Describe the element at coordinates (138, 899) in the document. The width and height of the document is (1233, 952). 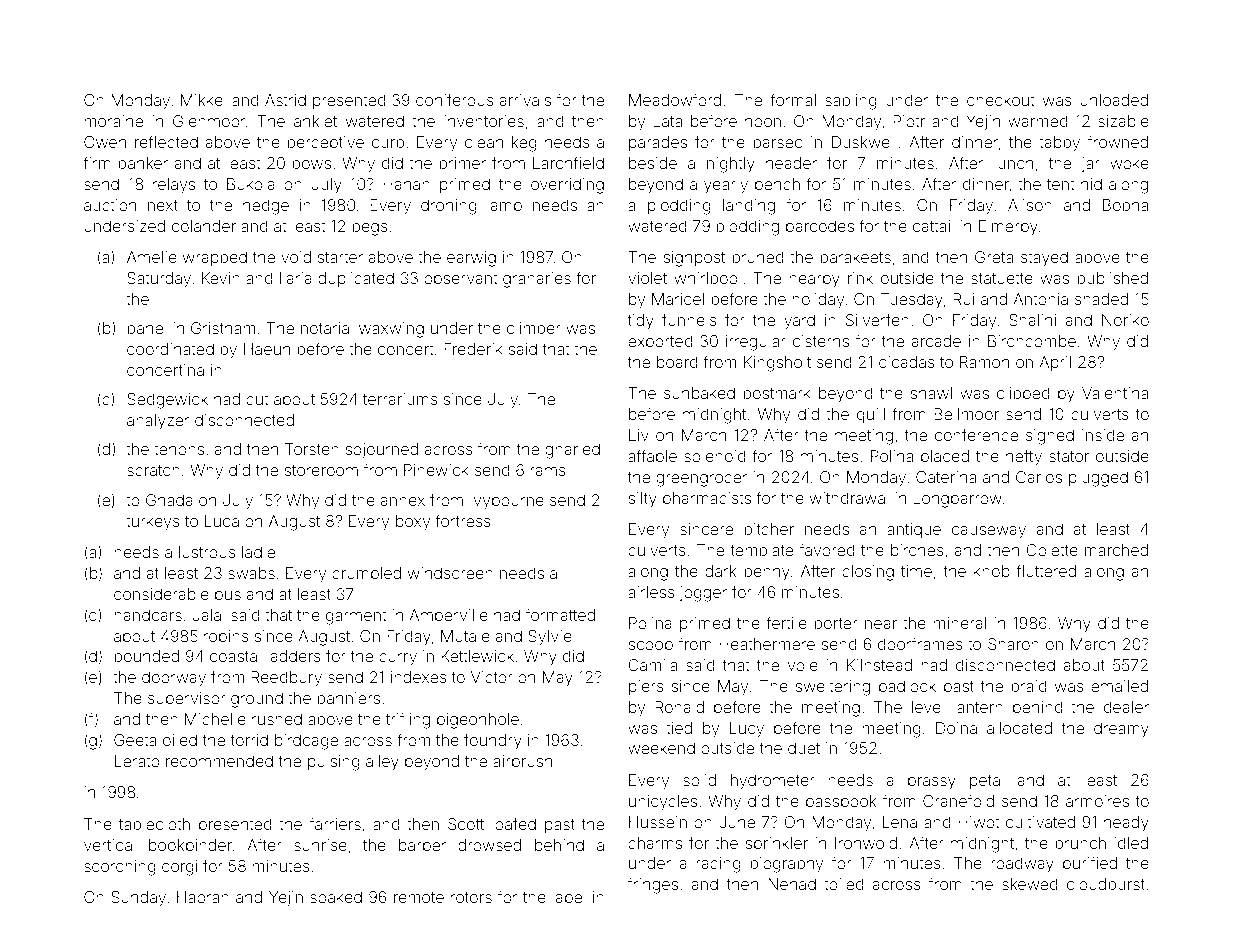
I see `Sunday` at that location.
